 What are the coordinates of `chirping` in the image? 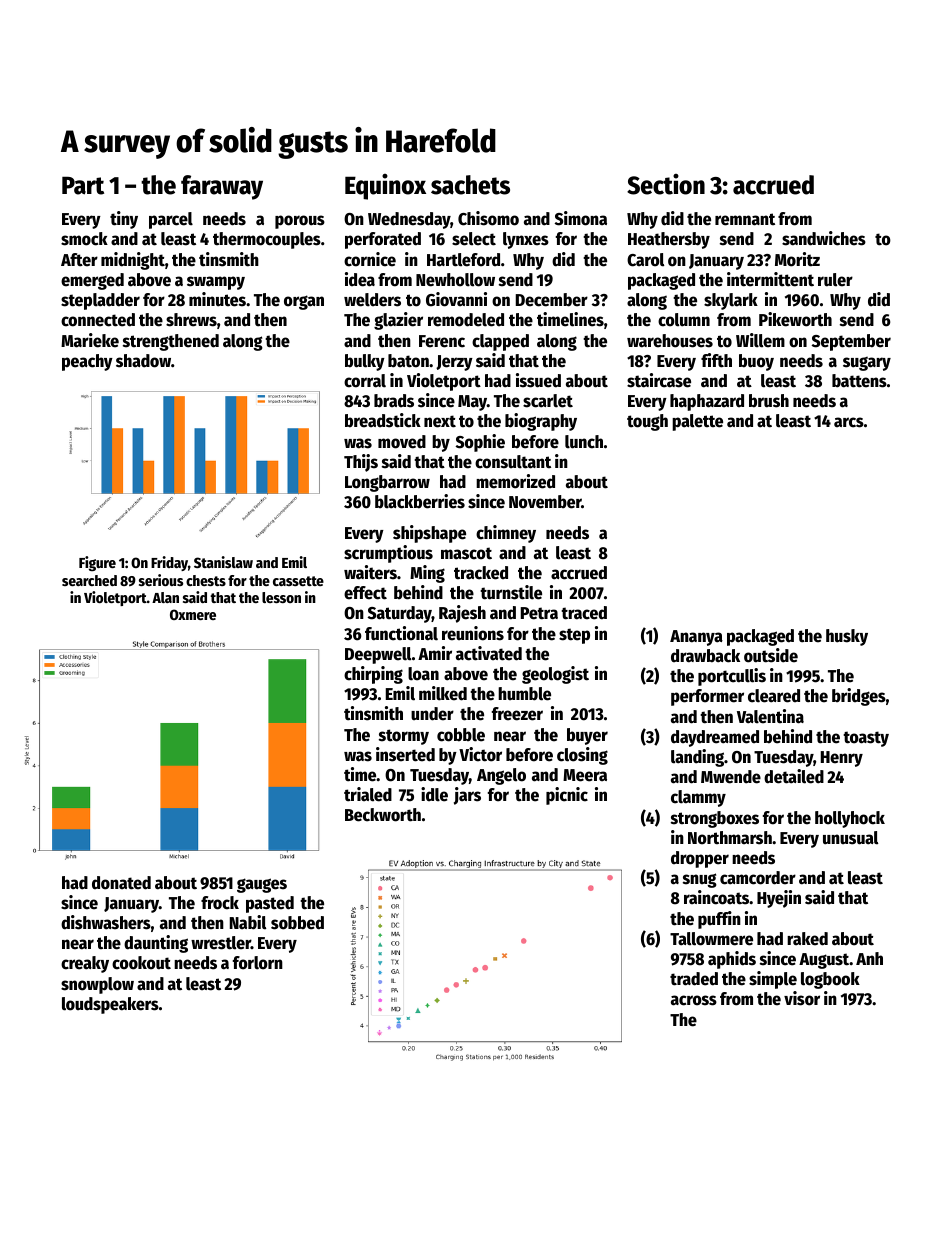 It's located at (373, 675).
